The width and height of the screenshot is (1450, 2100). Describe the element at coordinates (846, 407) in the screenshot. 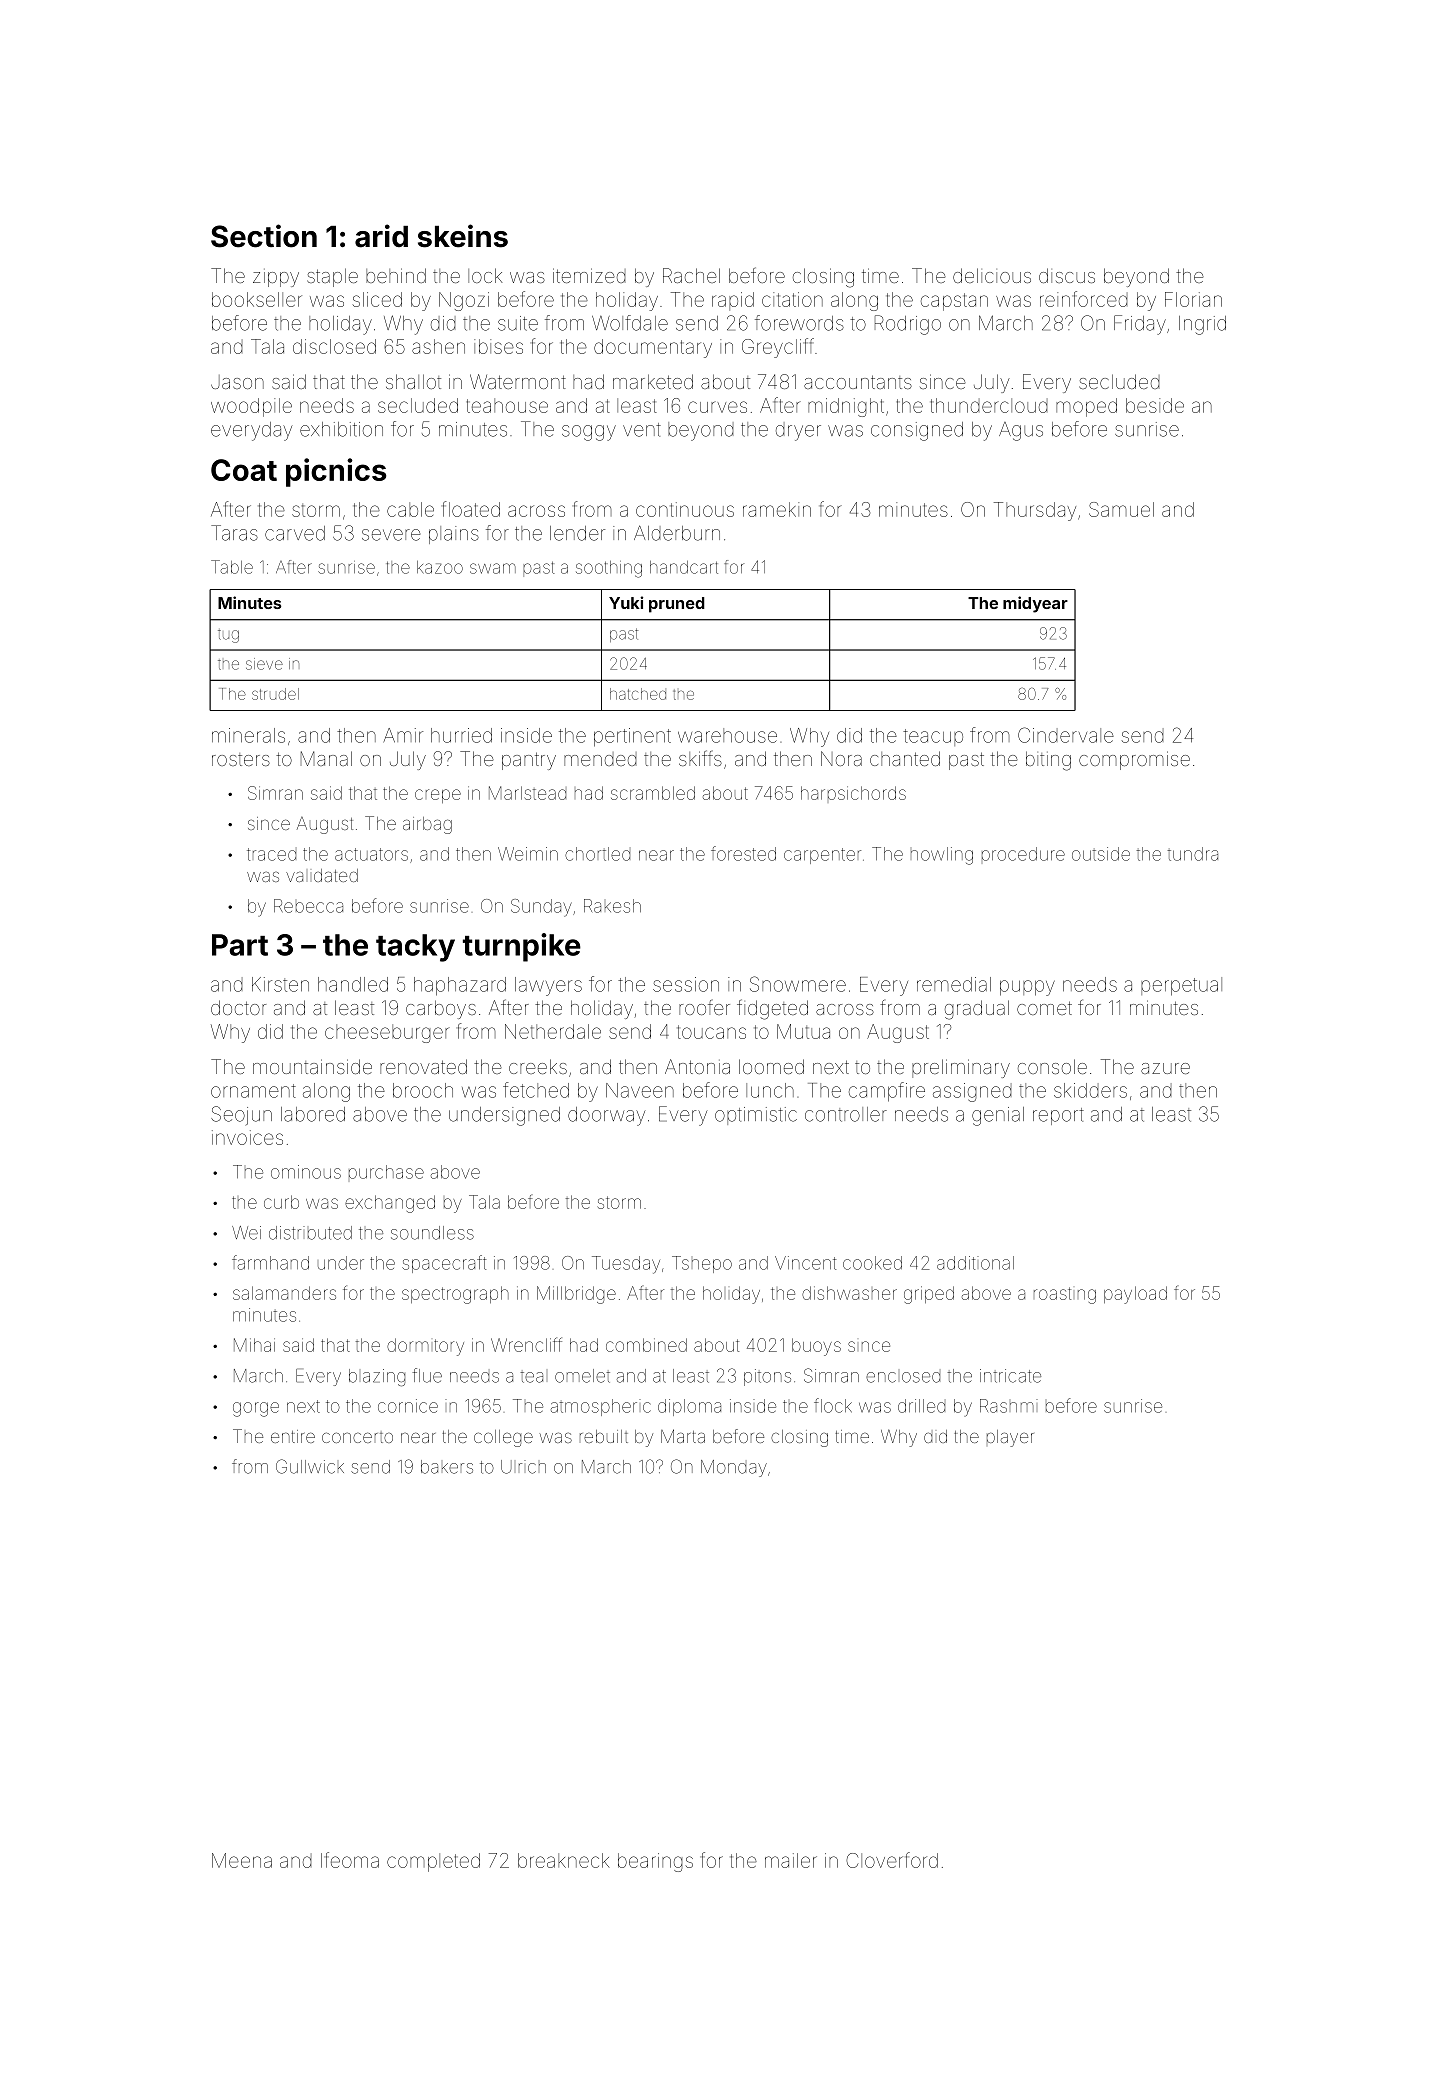

I see `midnight` at that location.
